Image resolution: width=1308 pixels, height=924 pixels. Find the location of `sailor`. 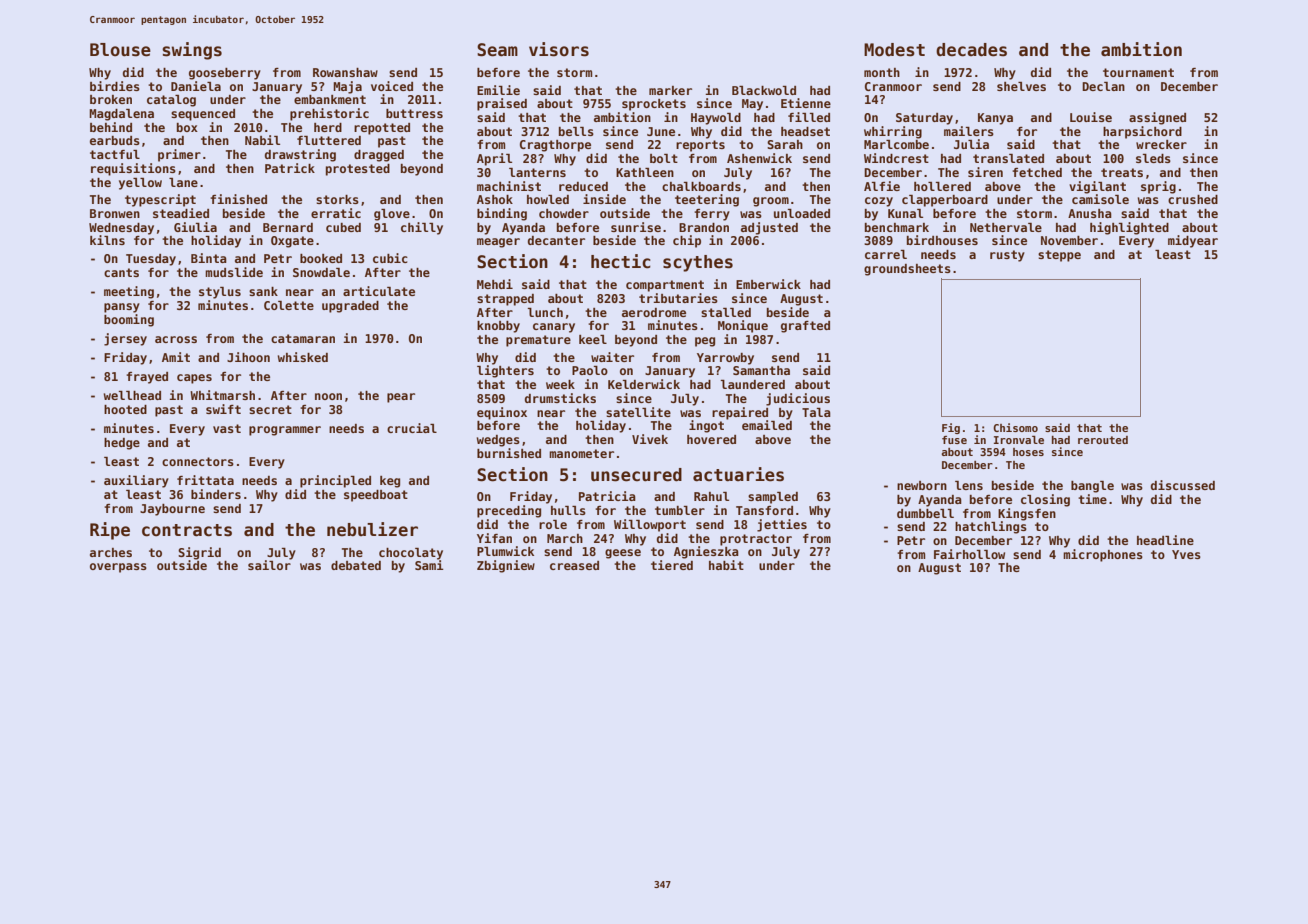

sailor is located at coordinates (269, 565).
